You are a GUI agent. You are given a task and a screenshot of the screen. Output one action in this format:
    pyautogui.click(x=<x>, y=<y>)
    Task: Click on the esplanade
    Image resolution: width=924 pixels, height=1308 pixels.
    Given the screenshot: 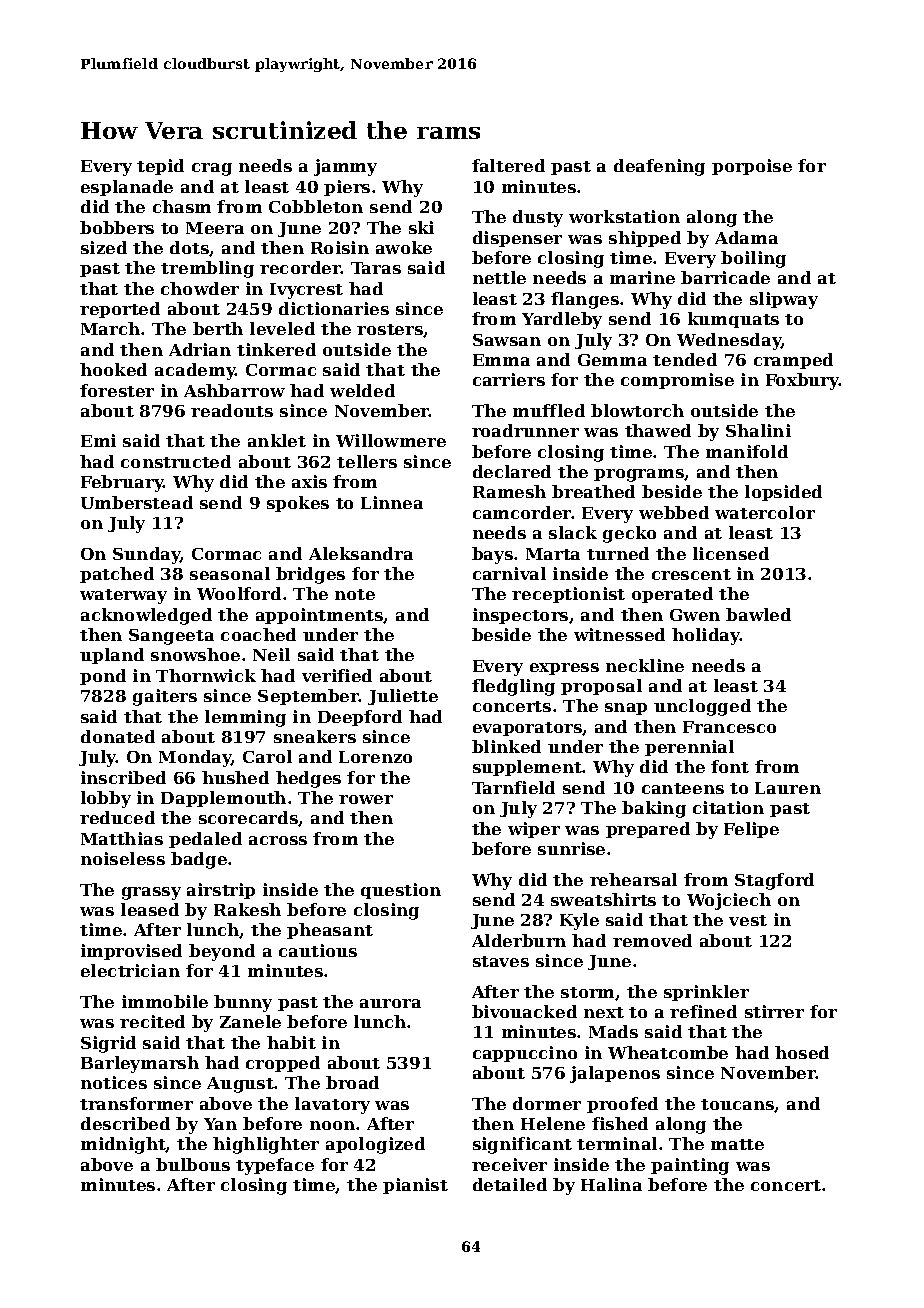 What is the action you would take?
    pyautogui.click(x=127, y=188)
